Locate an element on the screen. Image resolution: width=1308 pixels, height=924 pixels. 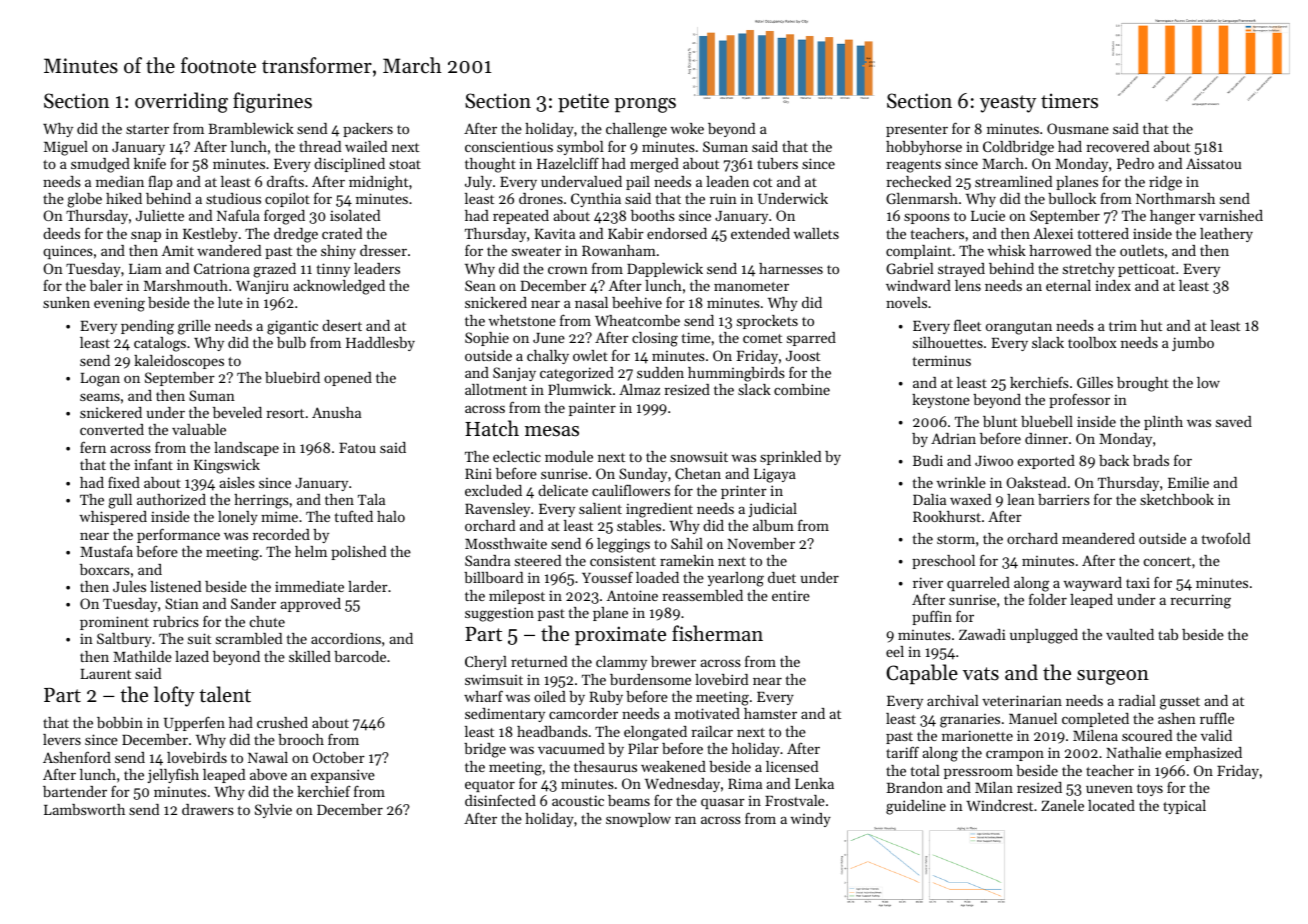
accordions is located at coordinates (346, 638).
